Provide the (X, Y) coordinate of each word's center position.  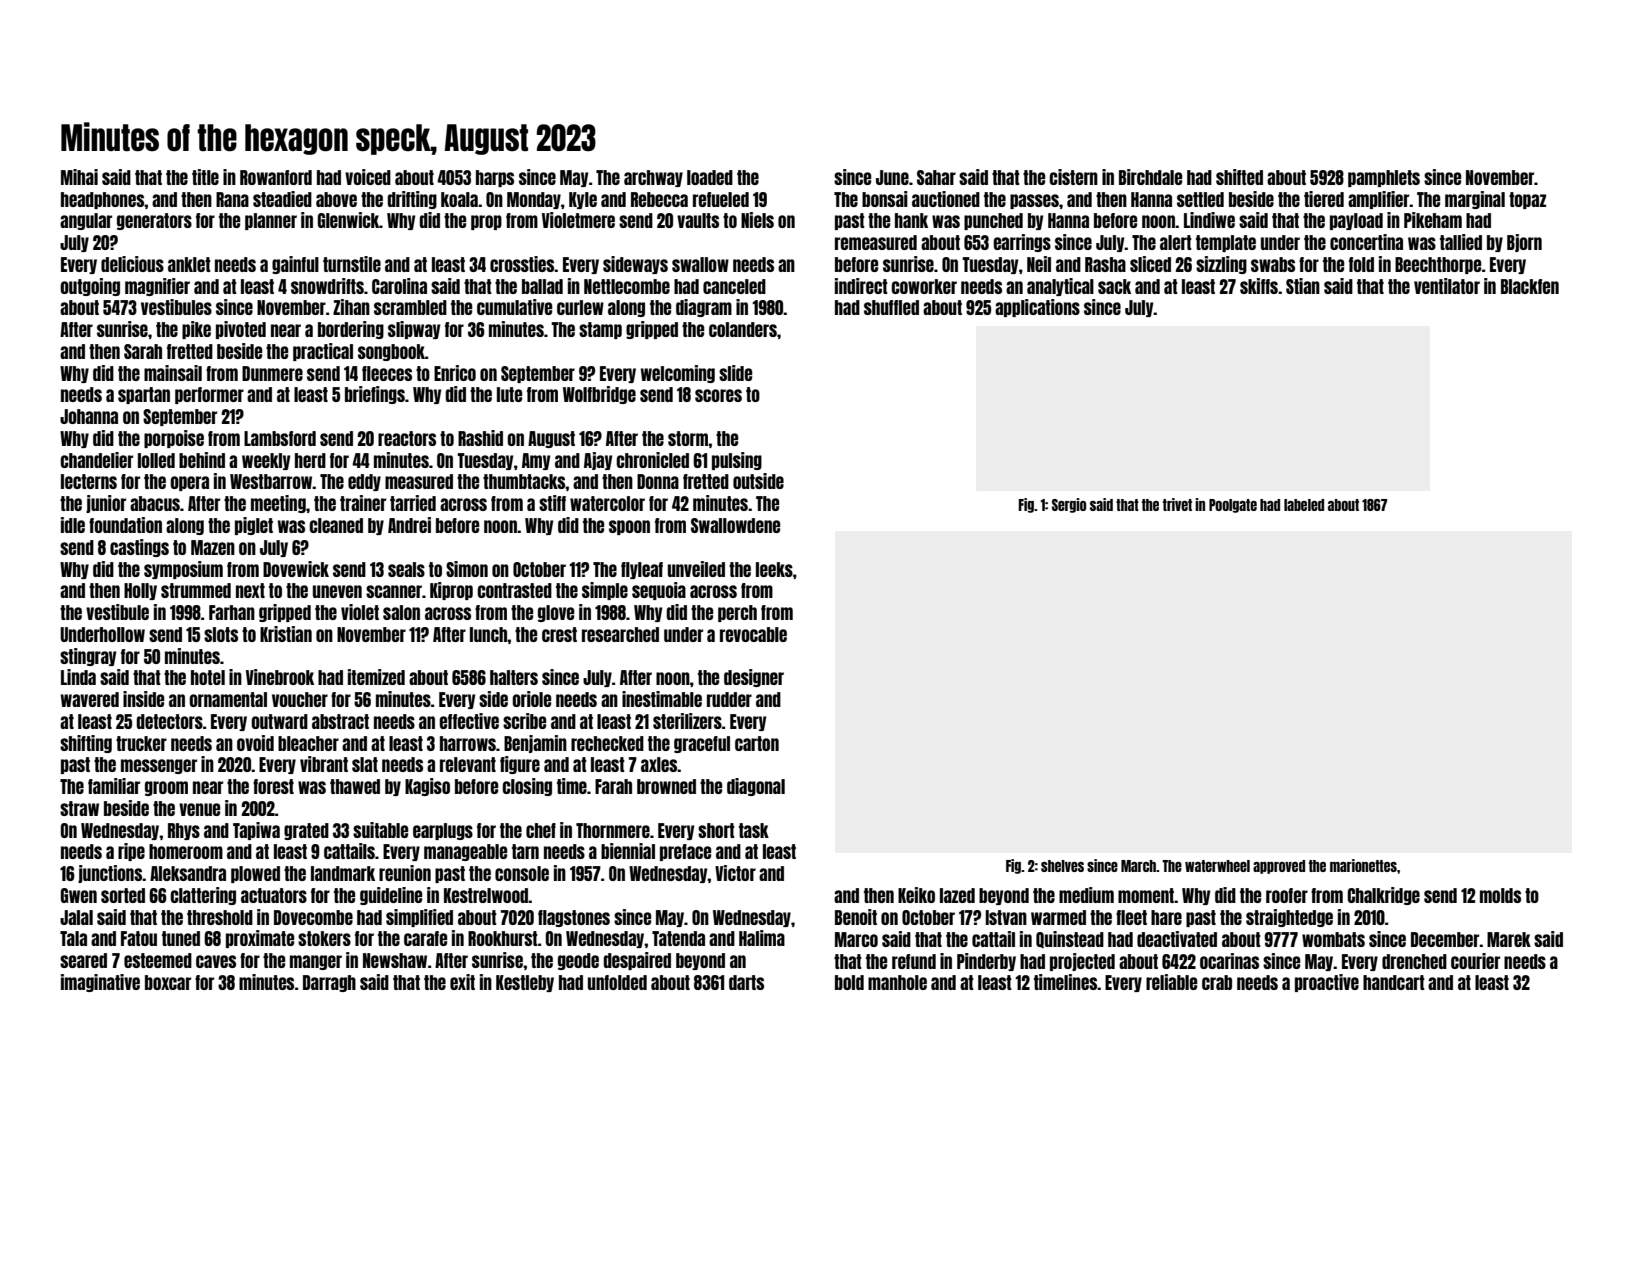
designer (754, 678)
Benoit (856, 917)
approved (1279, 867)
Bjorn (1524, 243)
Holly (140, 591)
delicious (132, 264)
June (892, 177)
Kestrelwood (486, 895)
